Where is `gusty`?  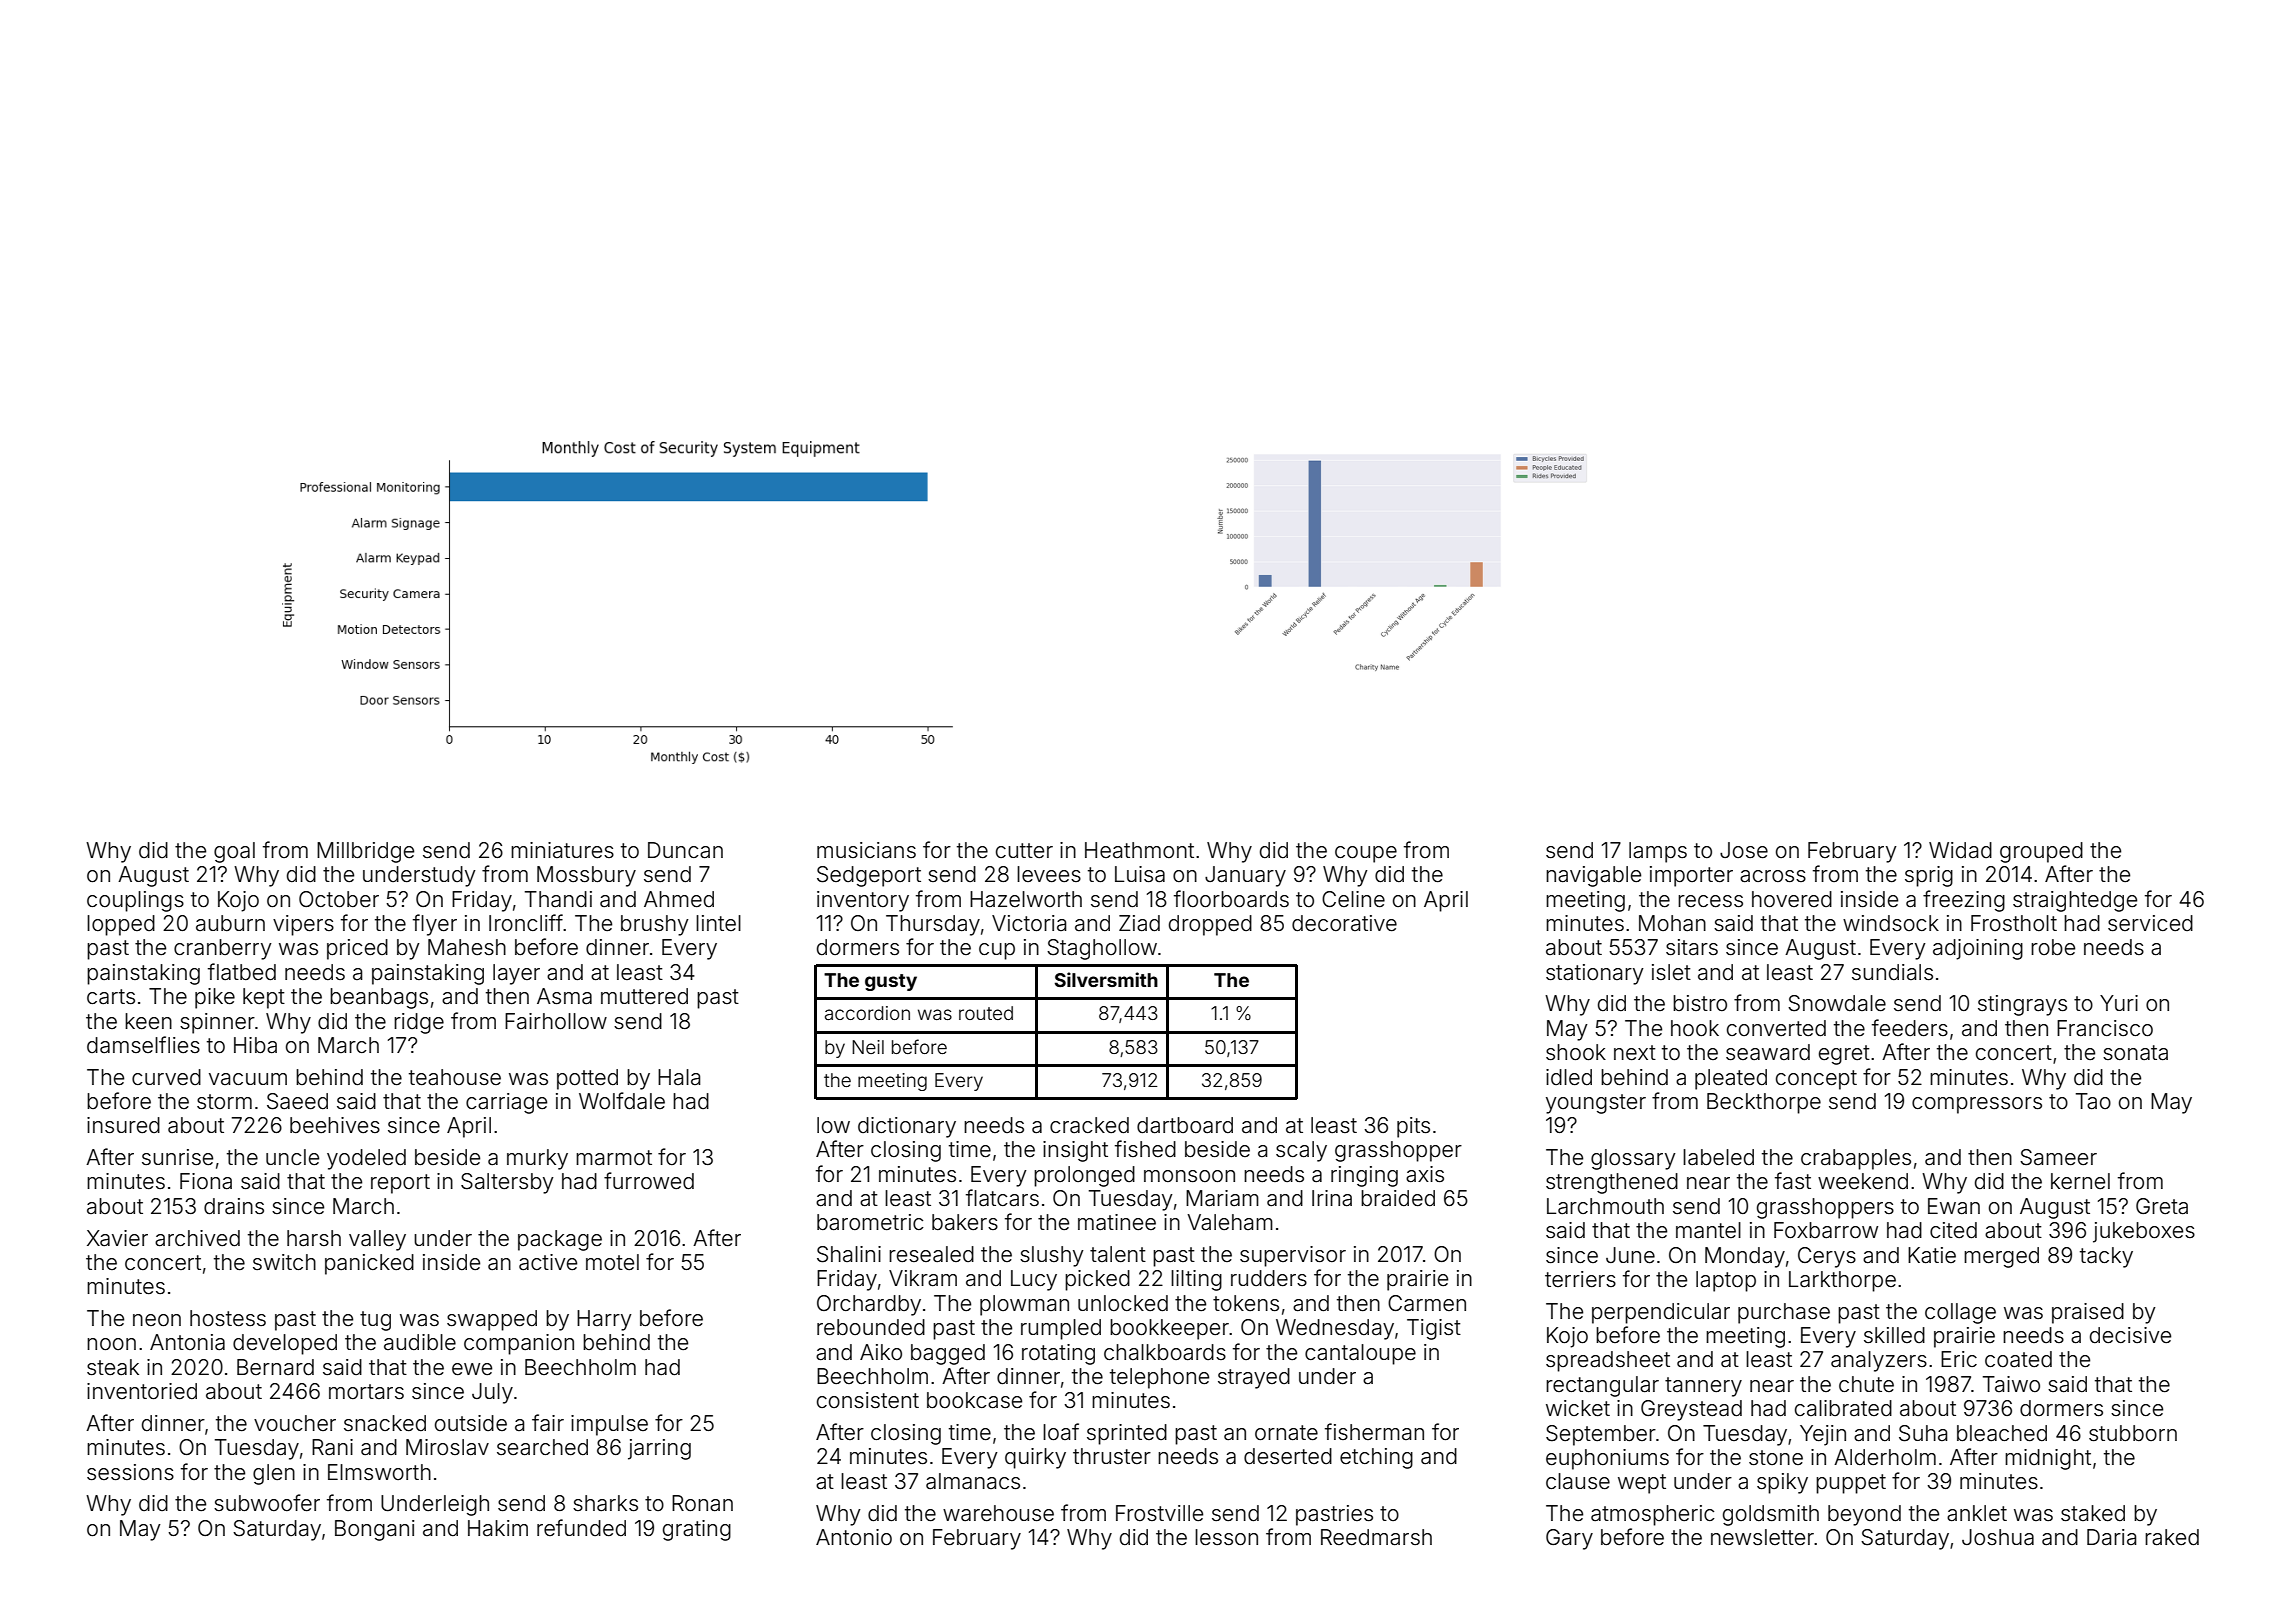 gusty is located at coordinates (891, 982).
